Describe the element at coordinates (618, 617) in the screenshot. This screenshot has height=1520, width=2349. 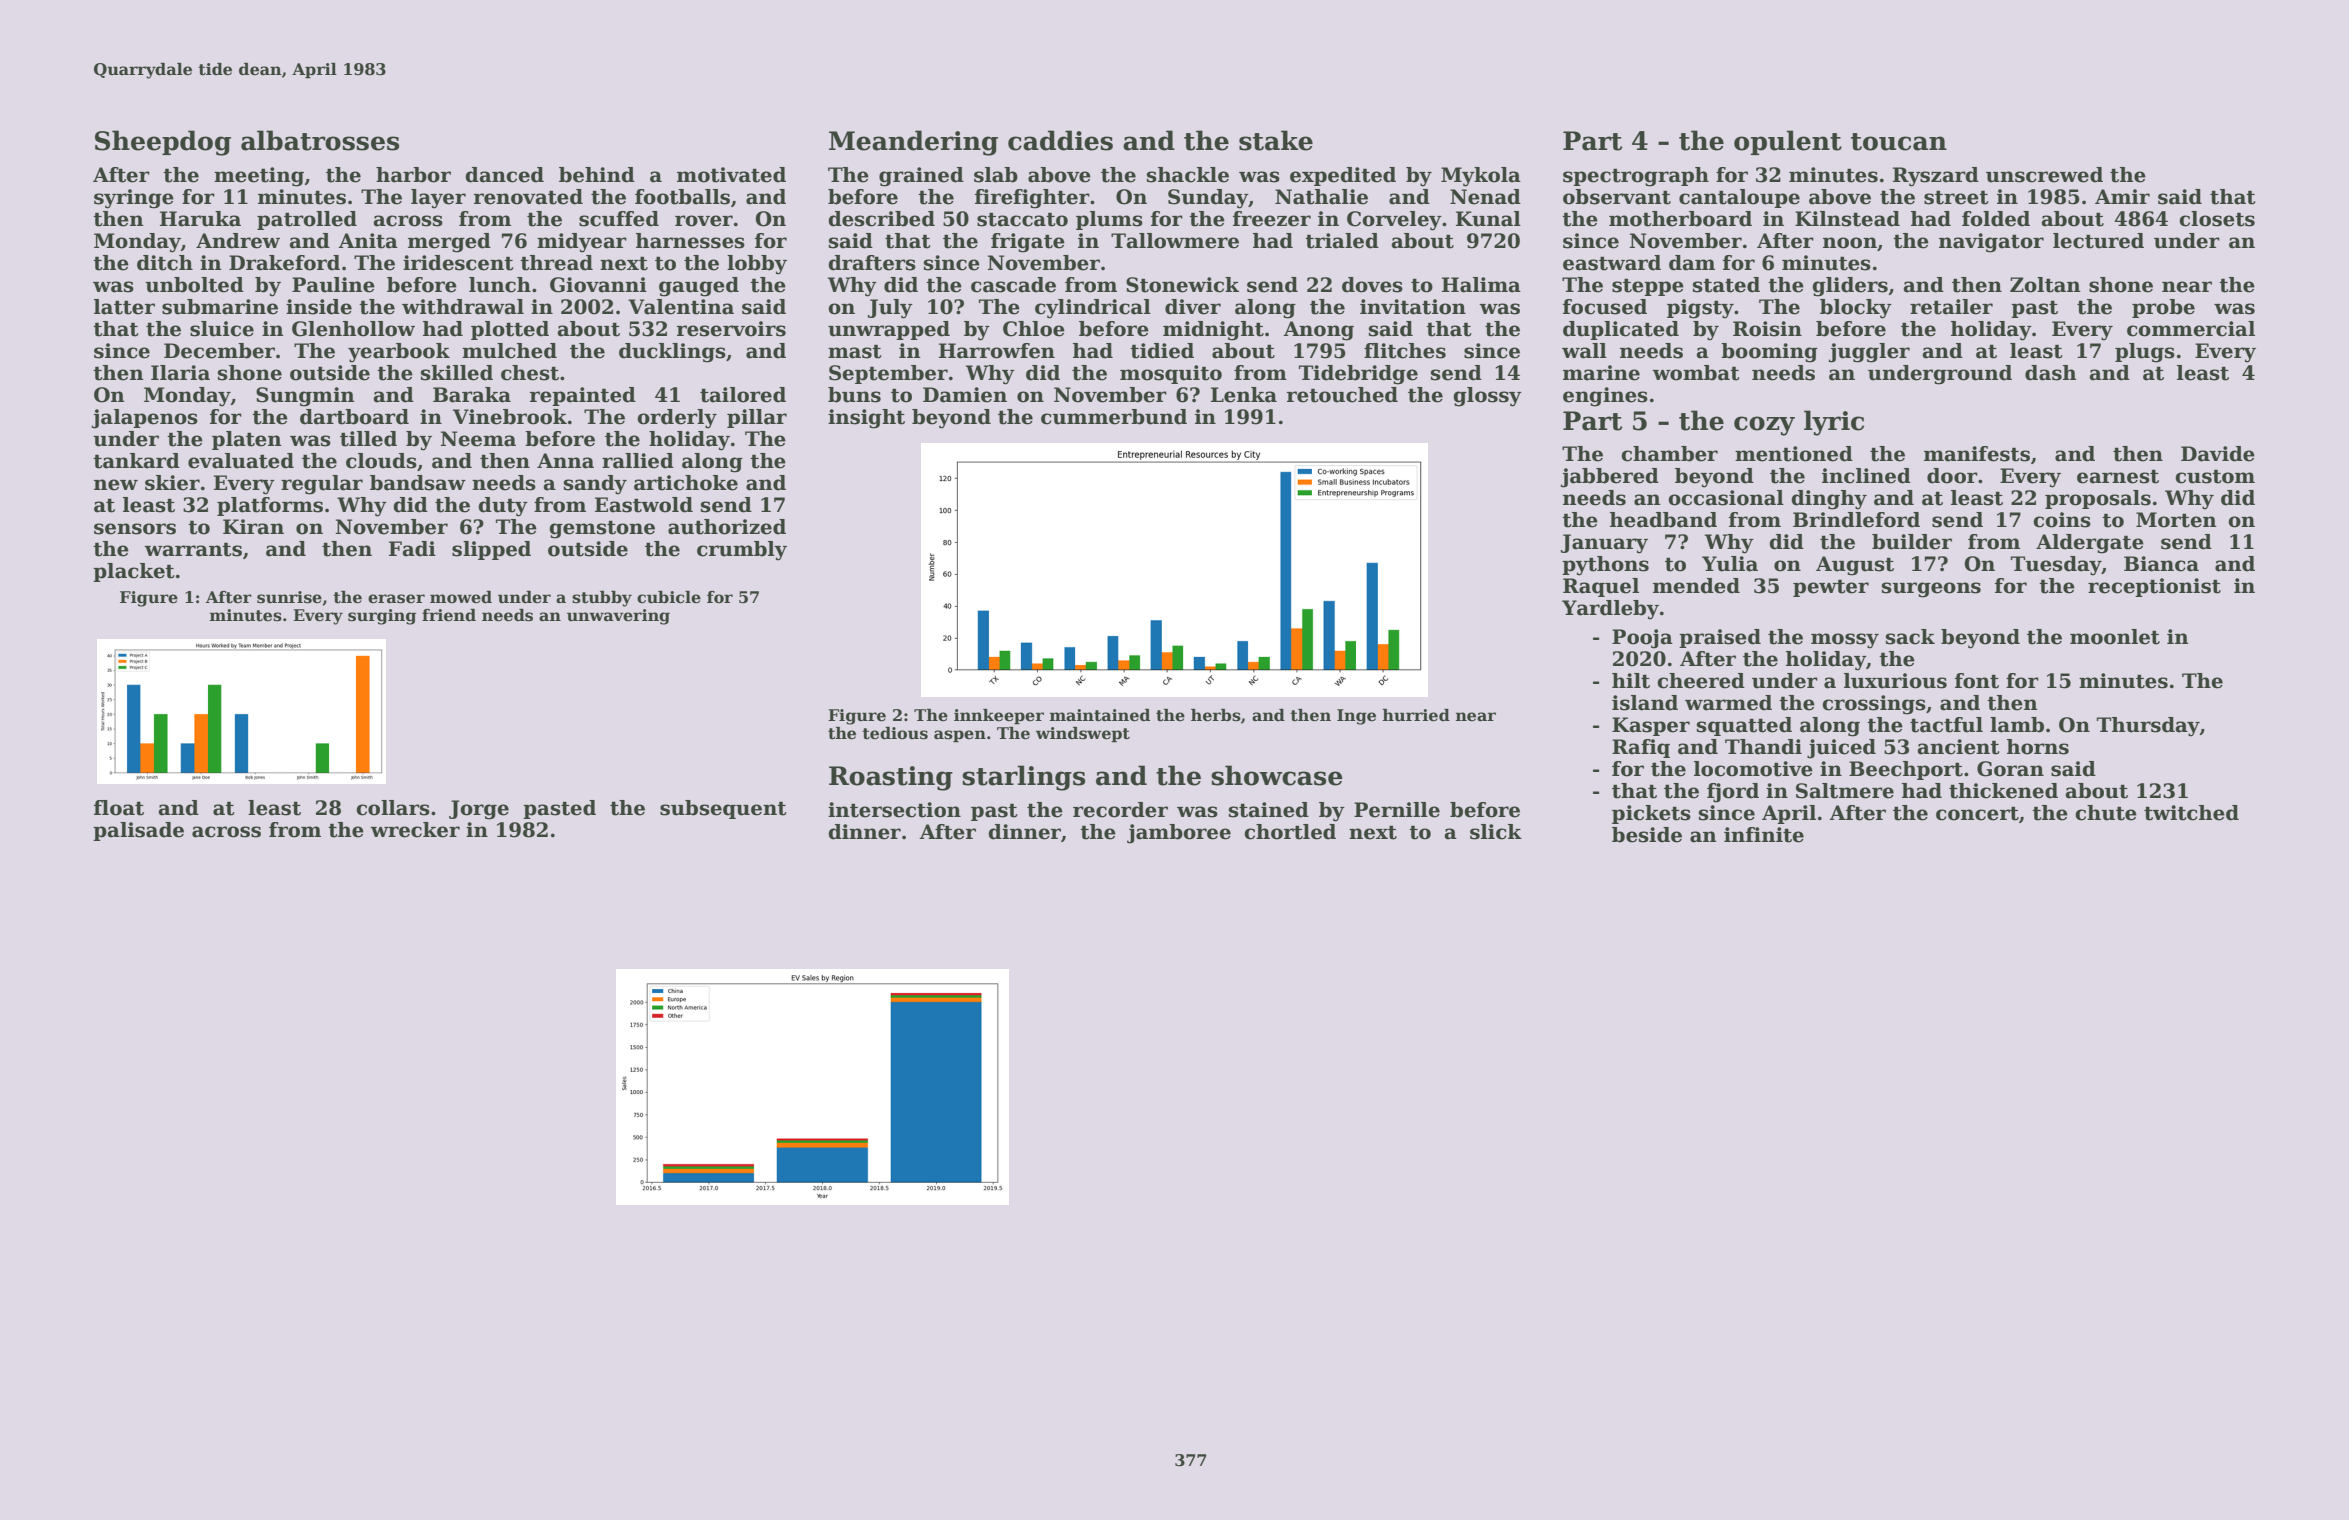
I see `unwavering` at that location.
